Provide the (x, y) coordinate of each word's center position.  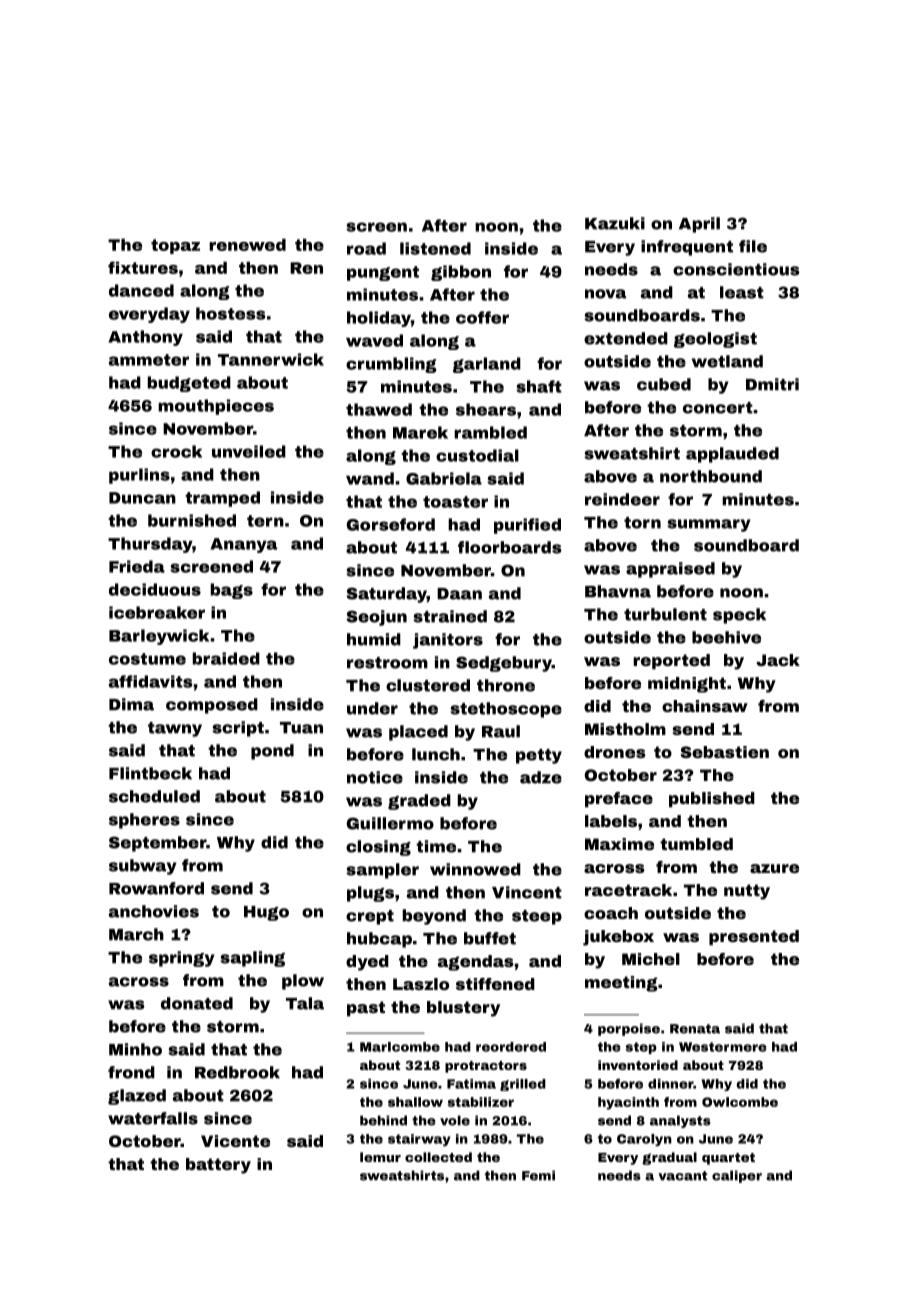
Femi (538, 1175)
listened (435, 248)
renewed (247, 245)
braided (226, 658)
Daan (459, 594)
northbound (711, 476)
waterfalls (153, 1118)
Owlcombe (740, 1102)
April (699, 225)
